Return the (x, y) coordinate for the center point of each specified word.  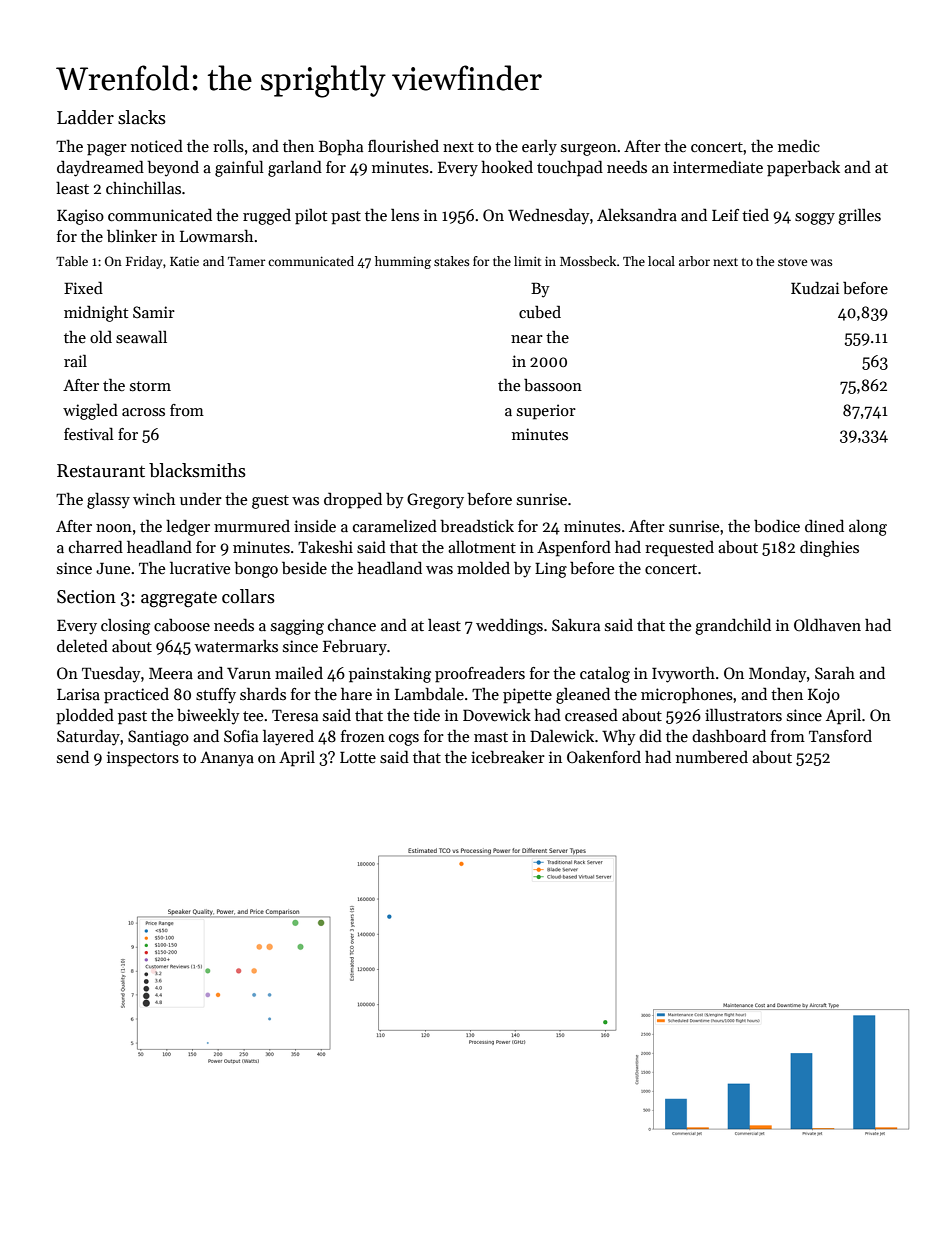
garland (295, 169)
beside (304, 568)
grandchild (733, 626)
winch (154, 499)
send (73, 756)
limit (527, 261)
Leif (725, 215)
